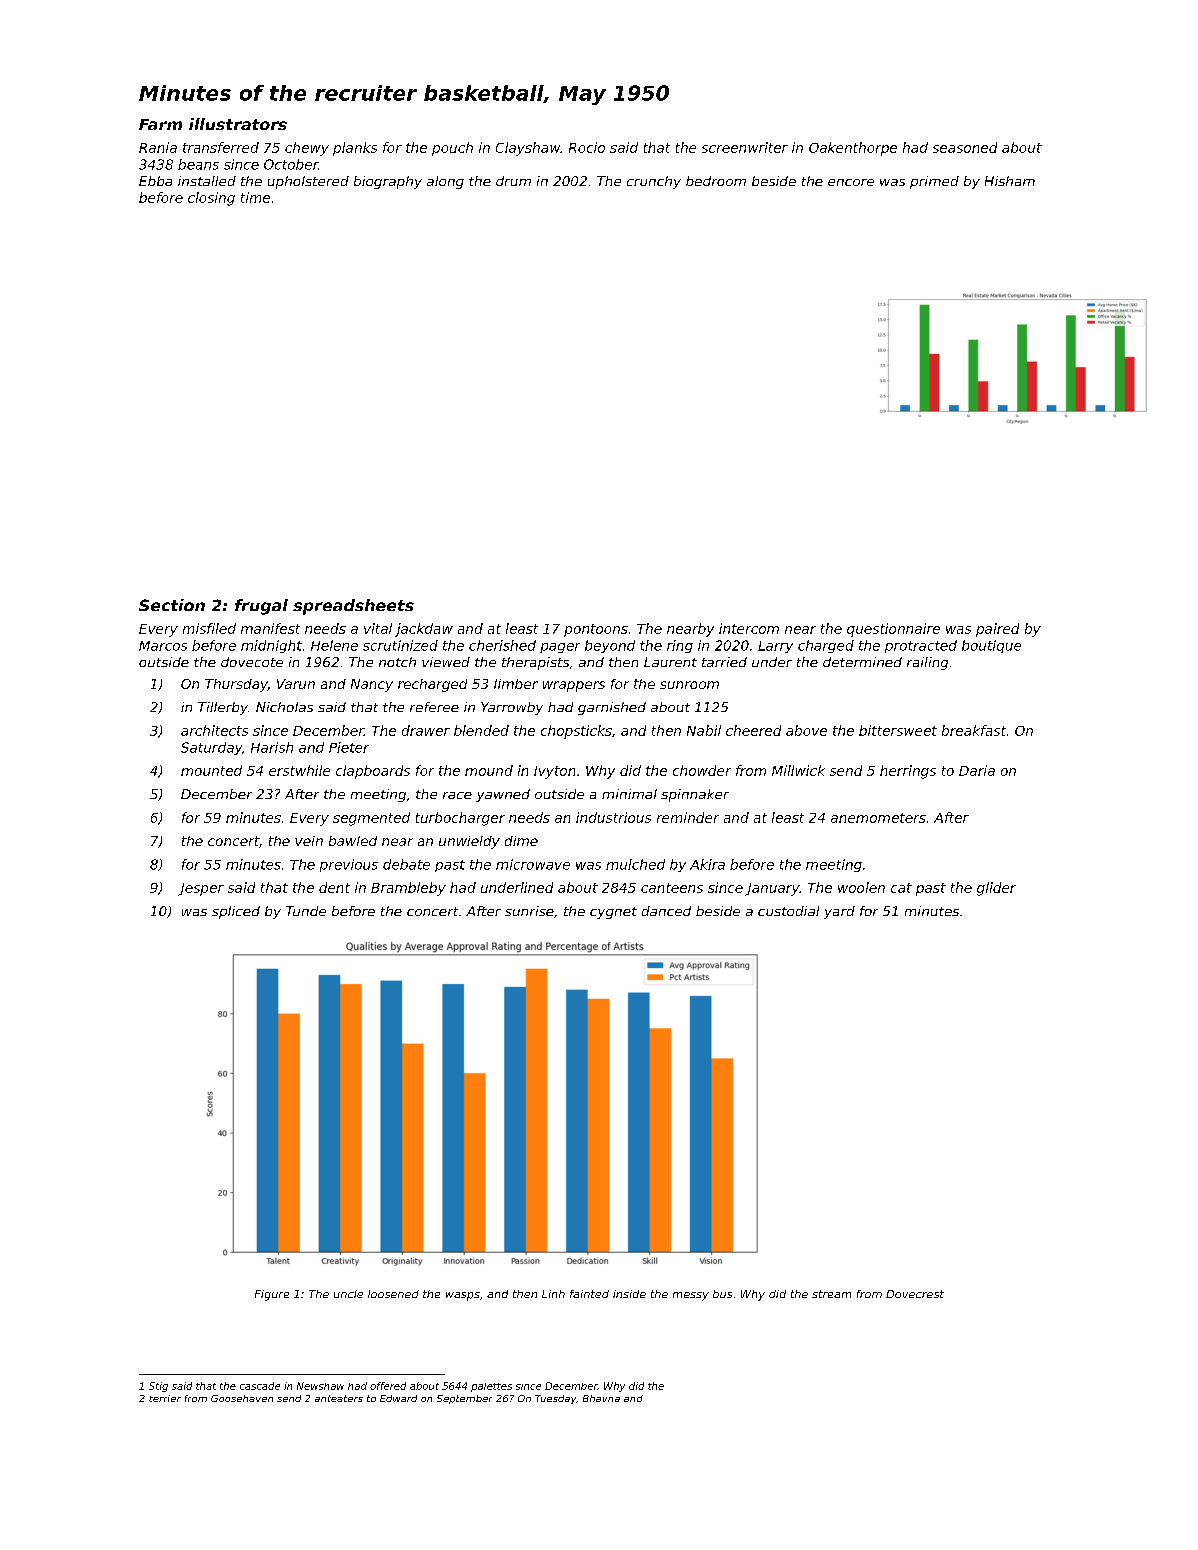 This screenshot has height=1550, width=1198. Describe the element at coordinates (424, 630) in the screenshot. I see `jackdaw` at that location.
